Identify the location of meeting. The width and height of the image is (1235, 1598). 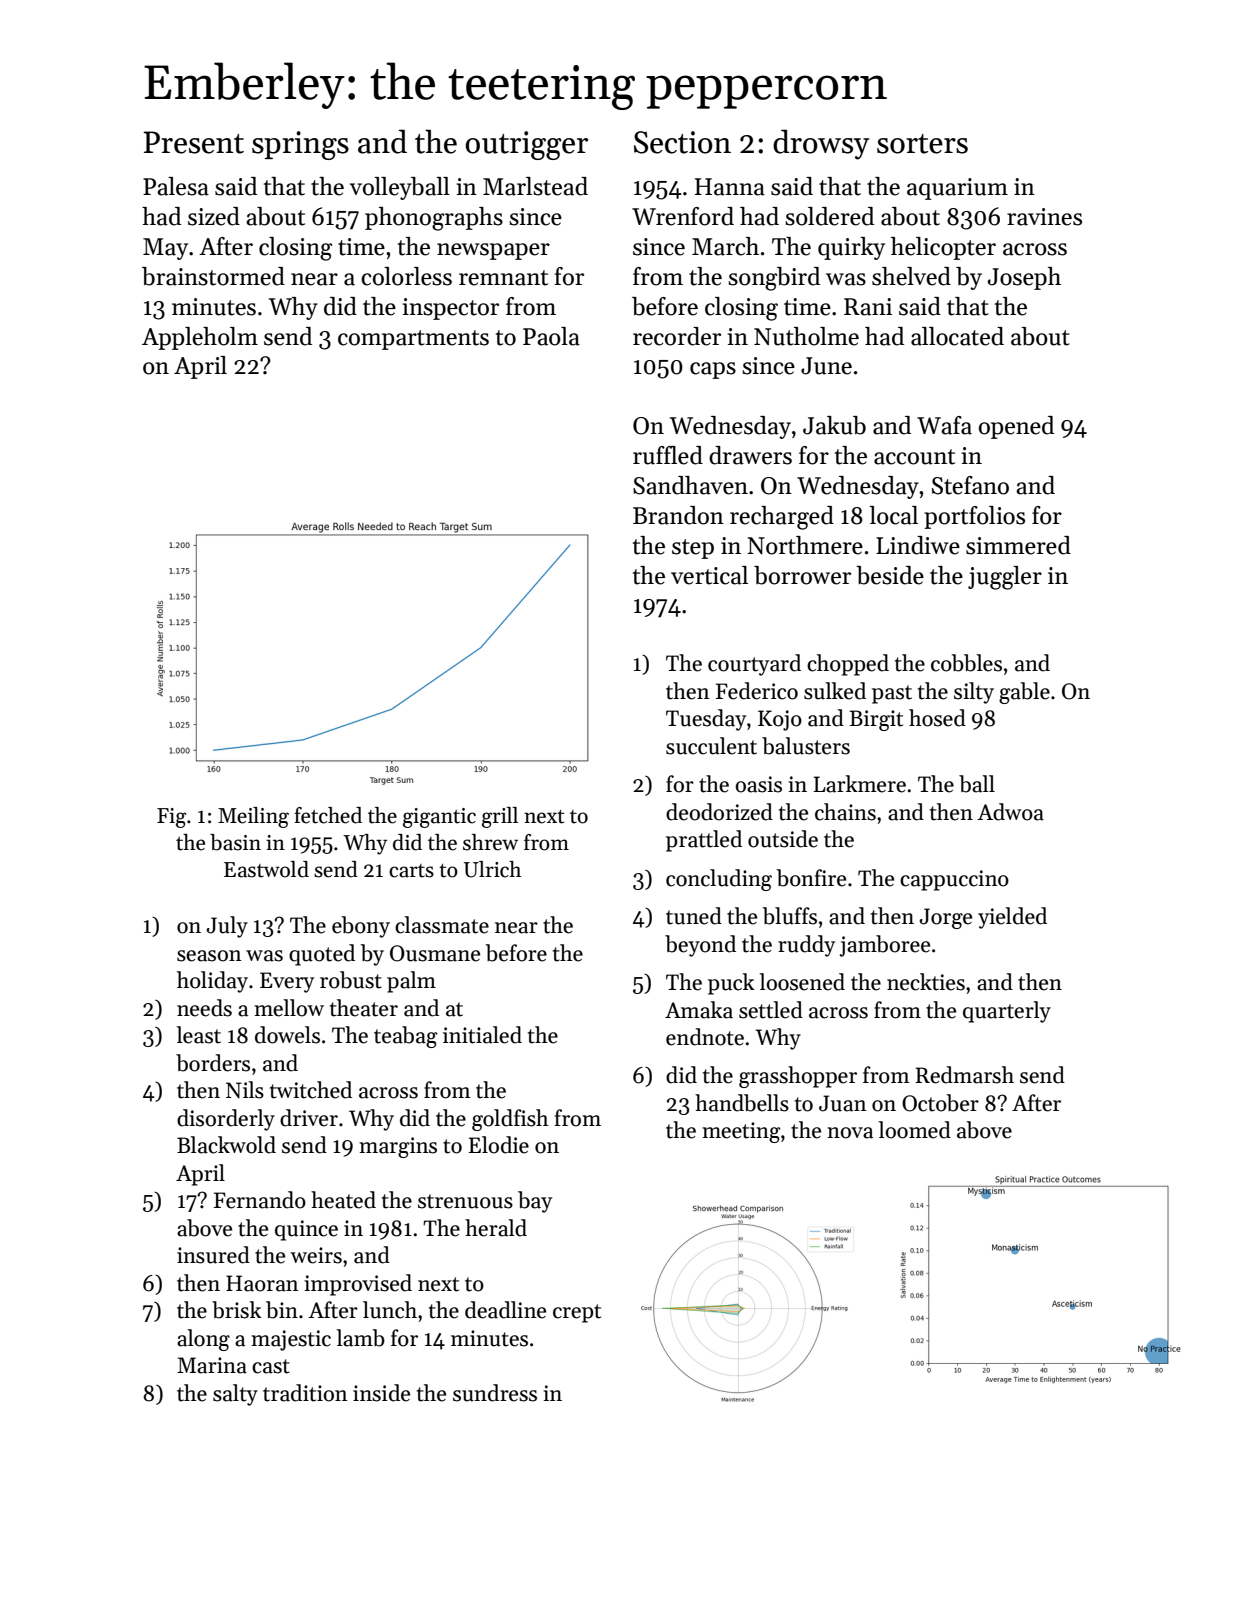
(741, 1132).
